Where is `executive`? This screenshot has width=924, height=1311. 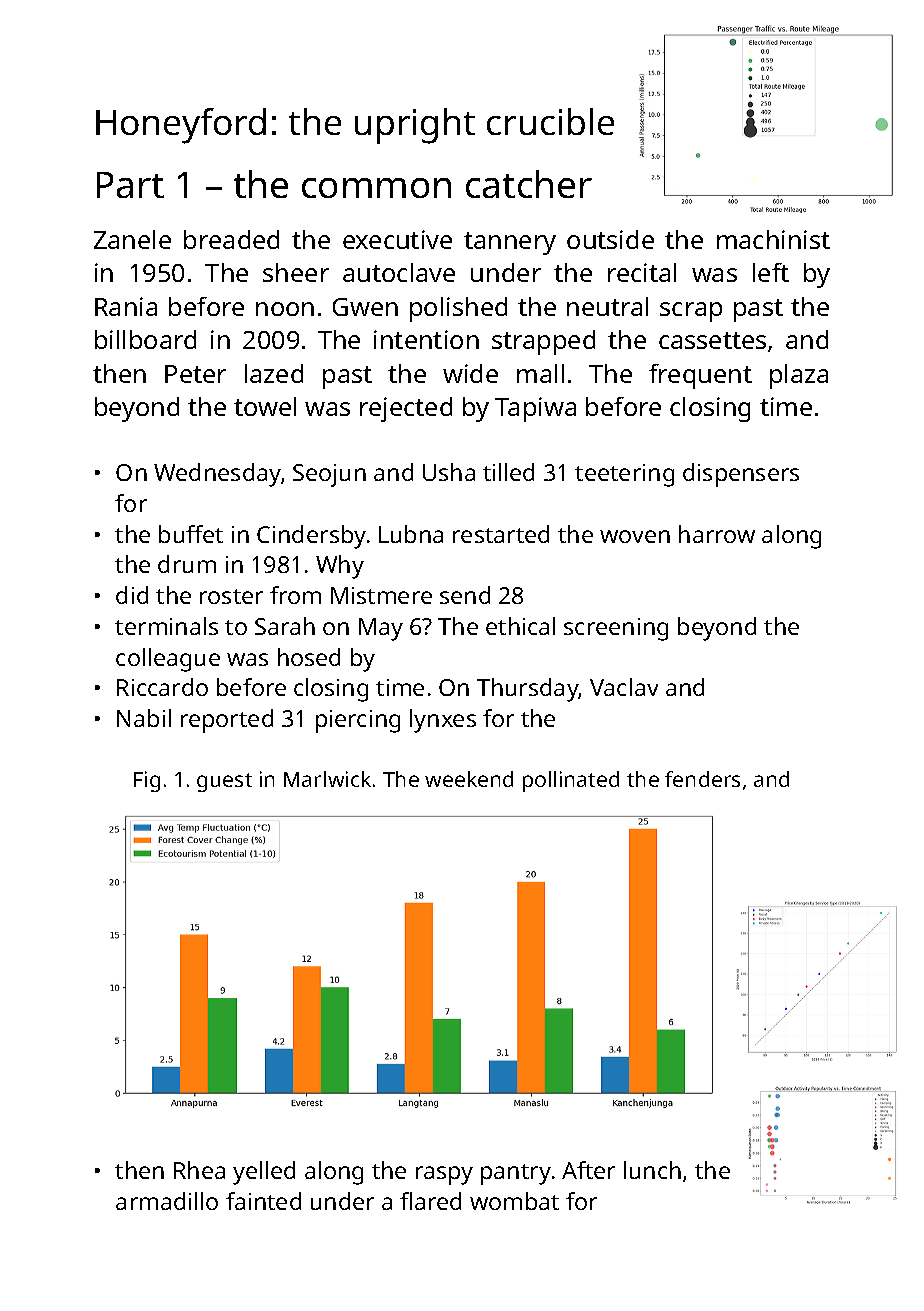 executive is located at coordinates (397, 239).
